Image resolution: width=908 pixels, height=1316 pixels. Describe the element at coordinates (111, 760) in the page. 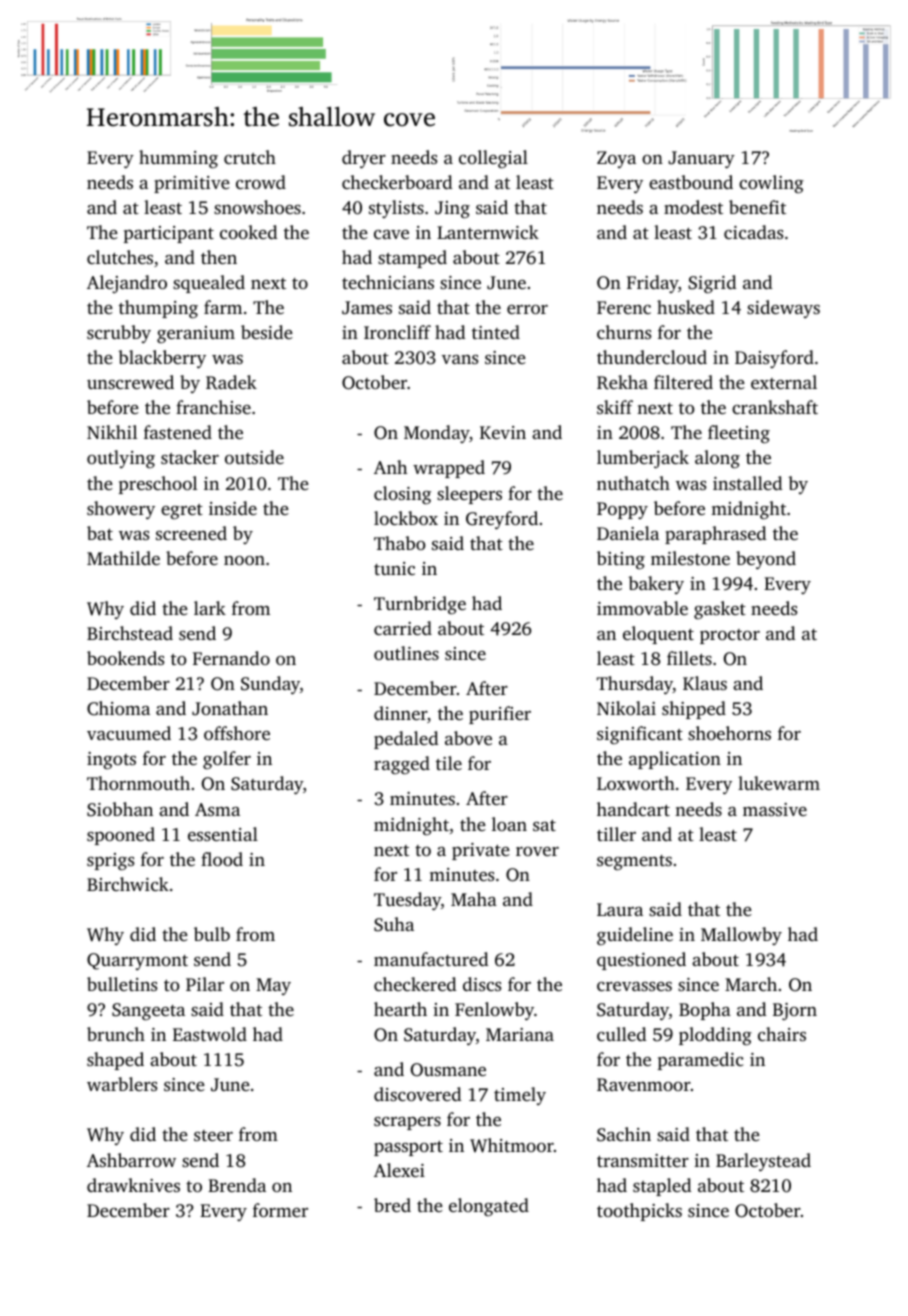

I see `ingots` at that location.
